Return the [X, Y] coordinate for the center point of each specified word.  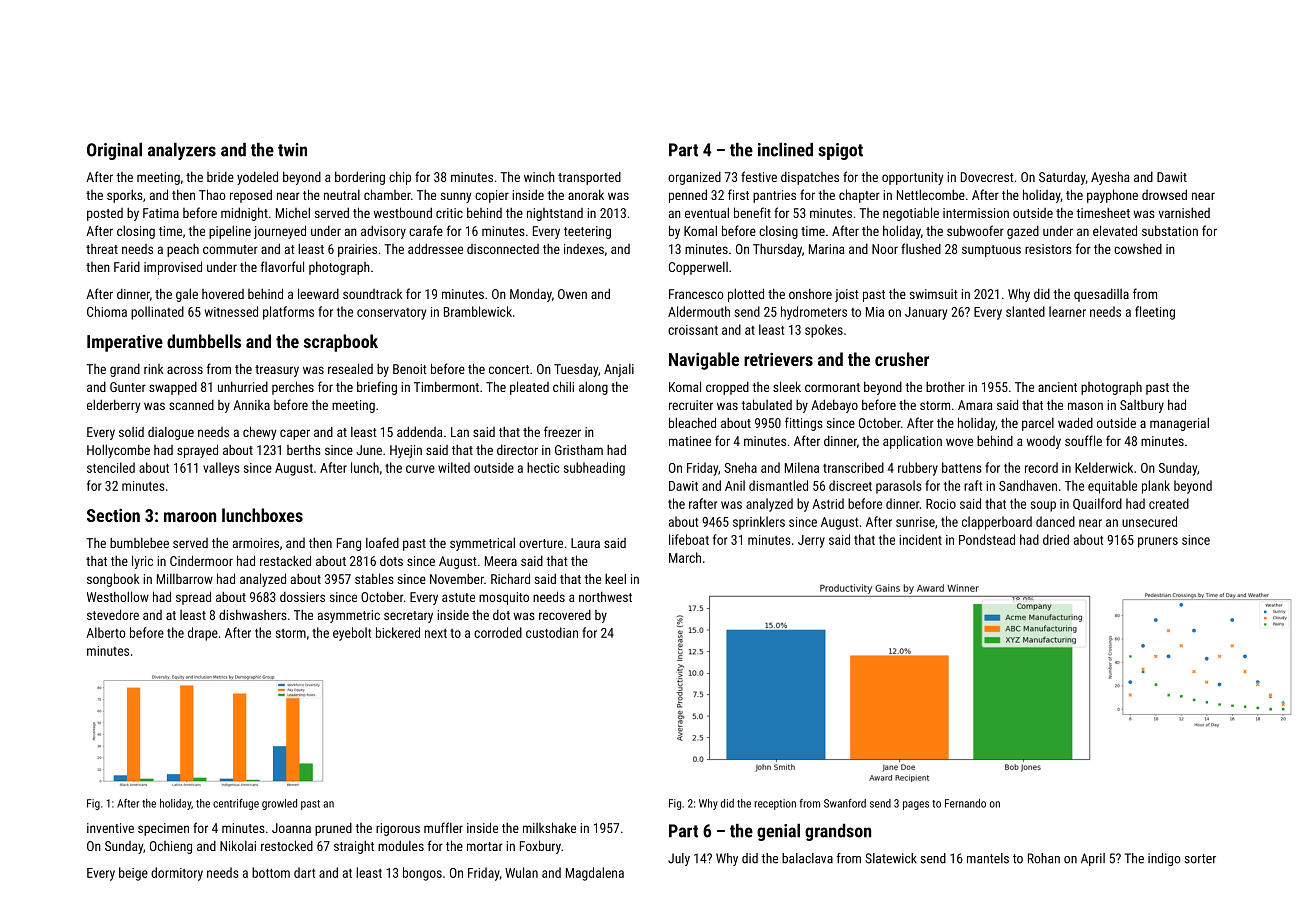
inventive [110, 828]
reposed [251, 196]
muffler [443, 827]
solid [131, 432]
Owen [572, 294]
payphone [1112, 196]
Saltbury [1142, 406]
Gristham [579, 449]
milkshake [549, 827]
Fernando [965, 803]
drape [203, 634]
